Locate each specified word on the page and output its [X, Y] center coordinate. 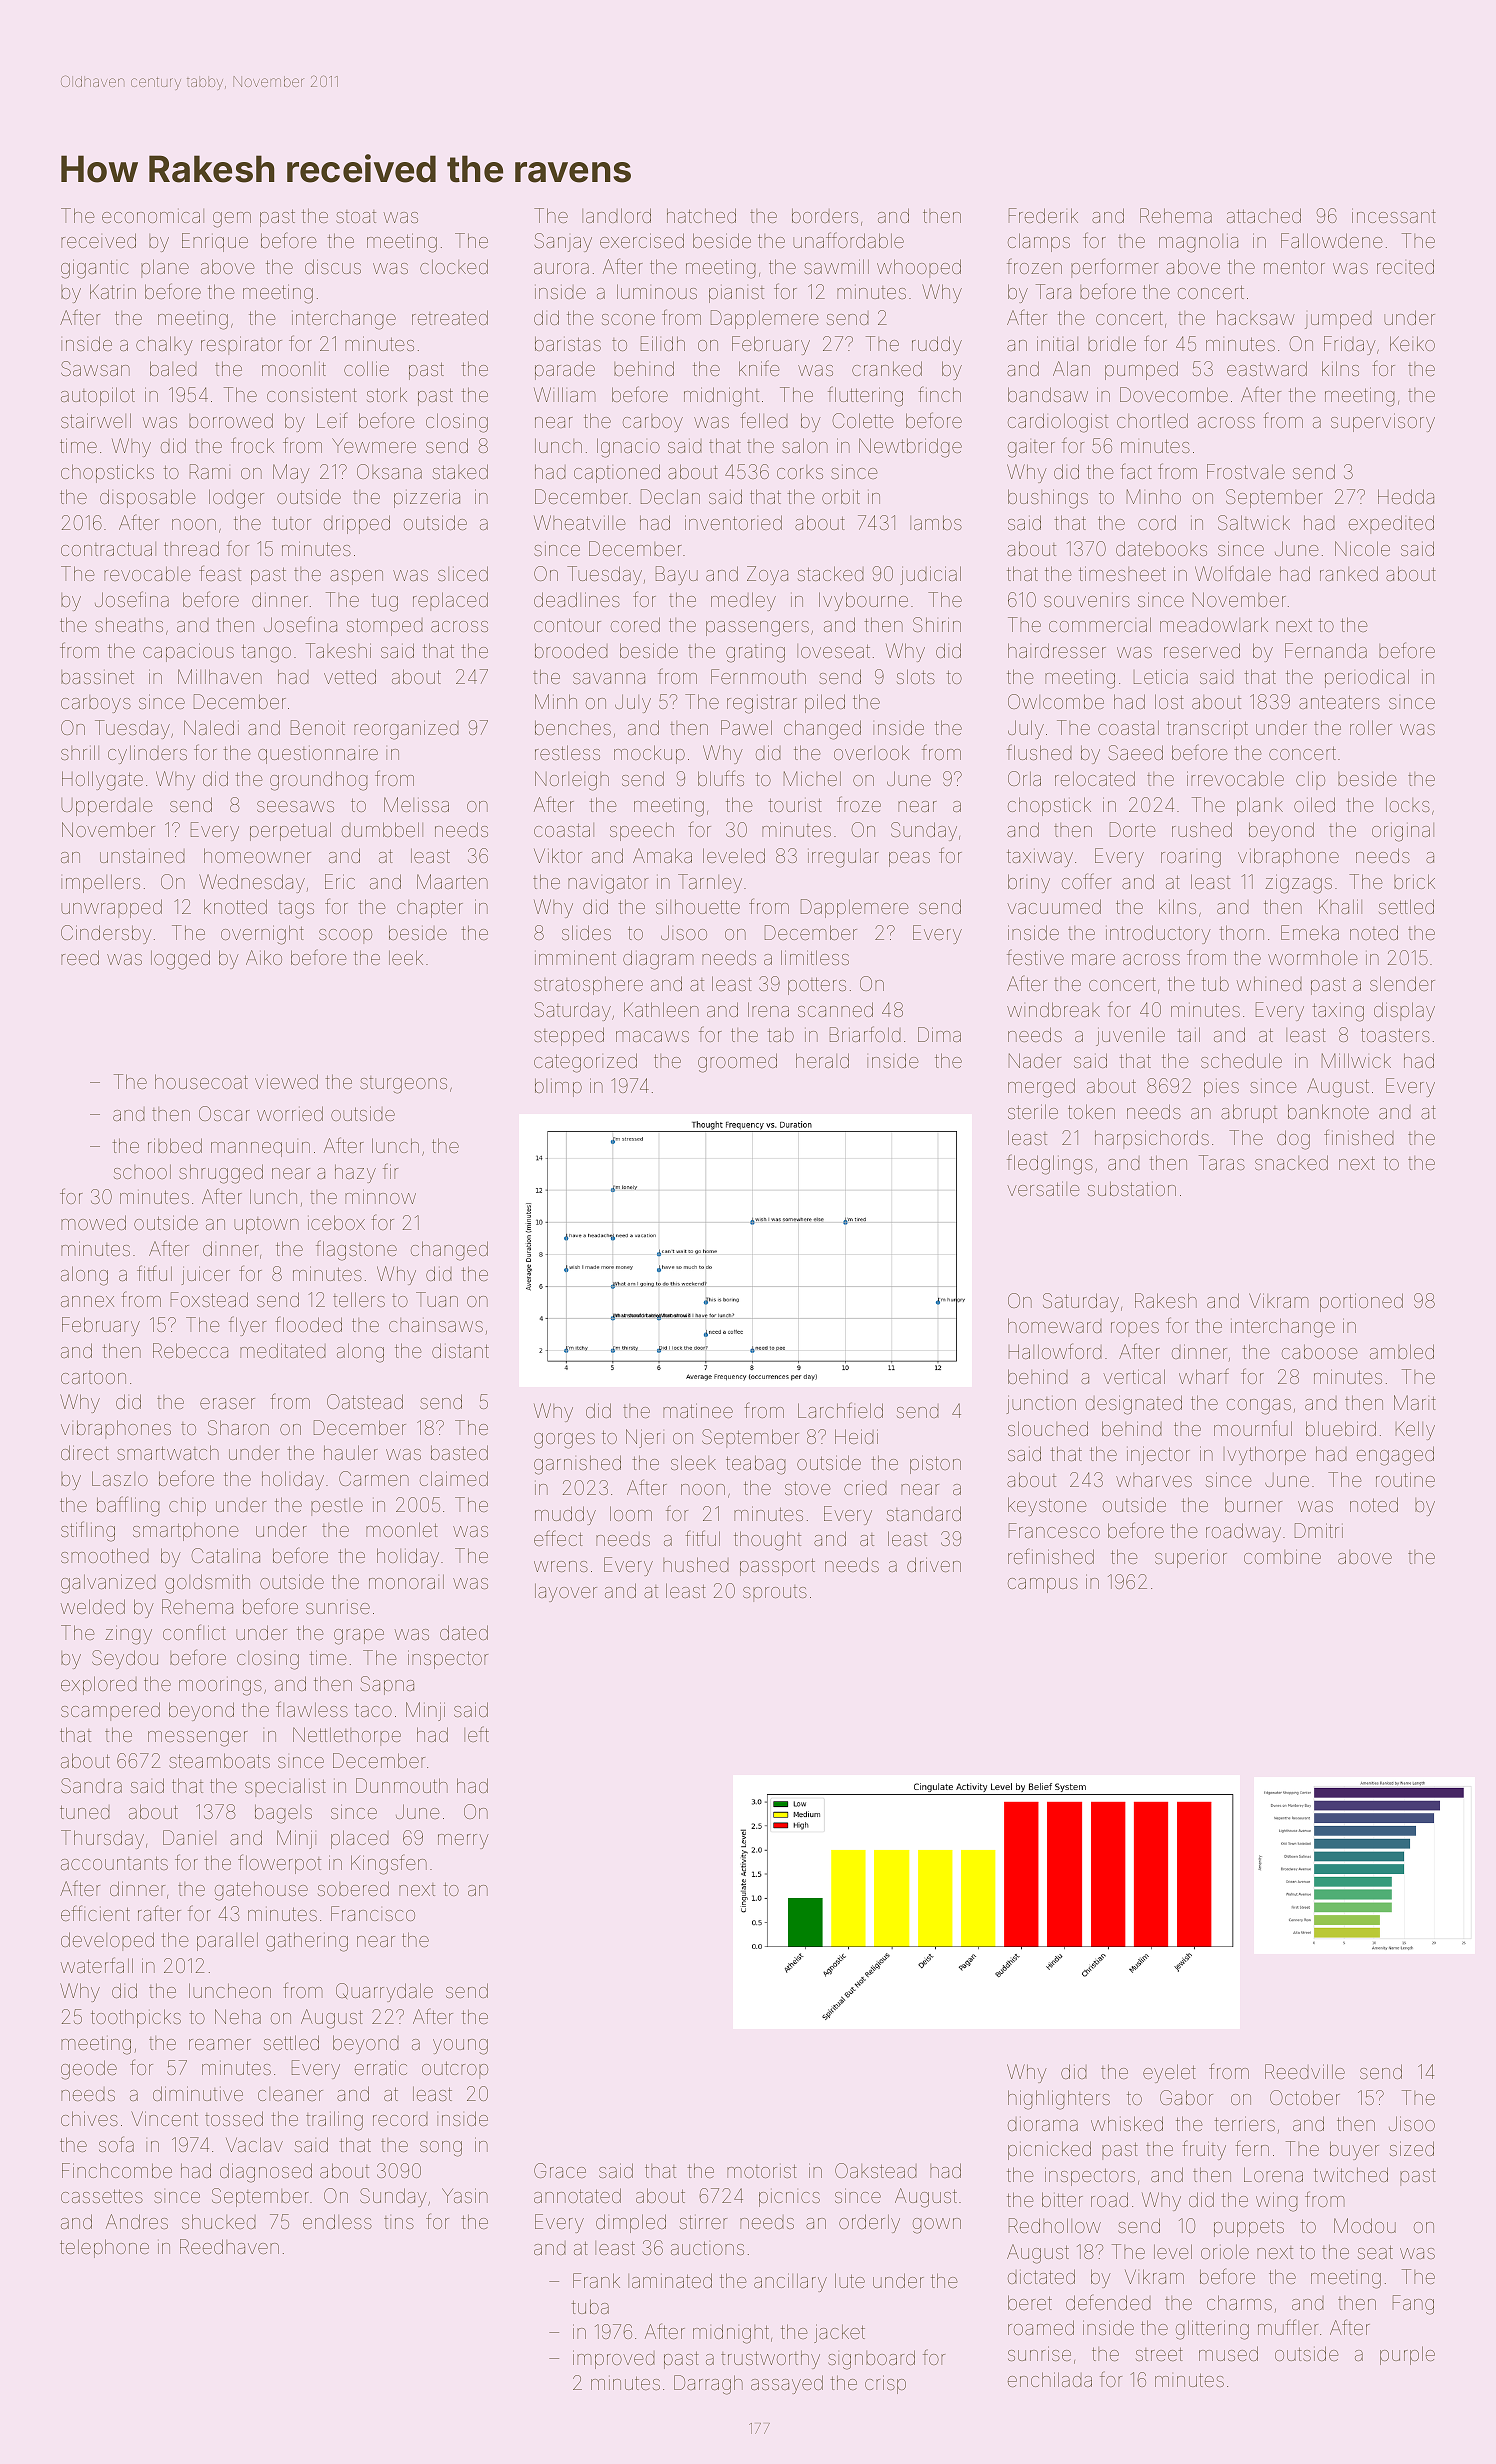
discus [333, 266]
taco [373, 1710]
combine [1282, 1556]
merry [463, 1841]
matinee [698, 1410]
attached [1264, 215]
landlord [616, 215]
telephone [104, 2248]
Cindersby [106, 934]
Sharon [238, 1427]
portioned [1361, 1302]
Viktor [558, 855]
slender [1402, 983]
